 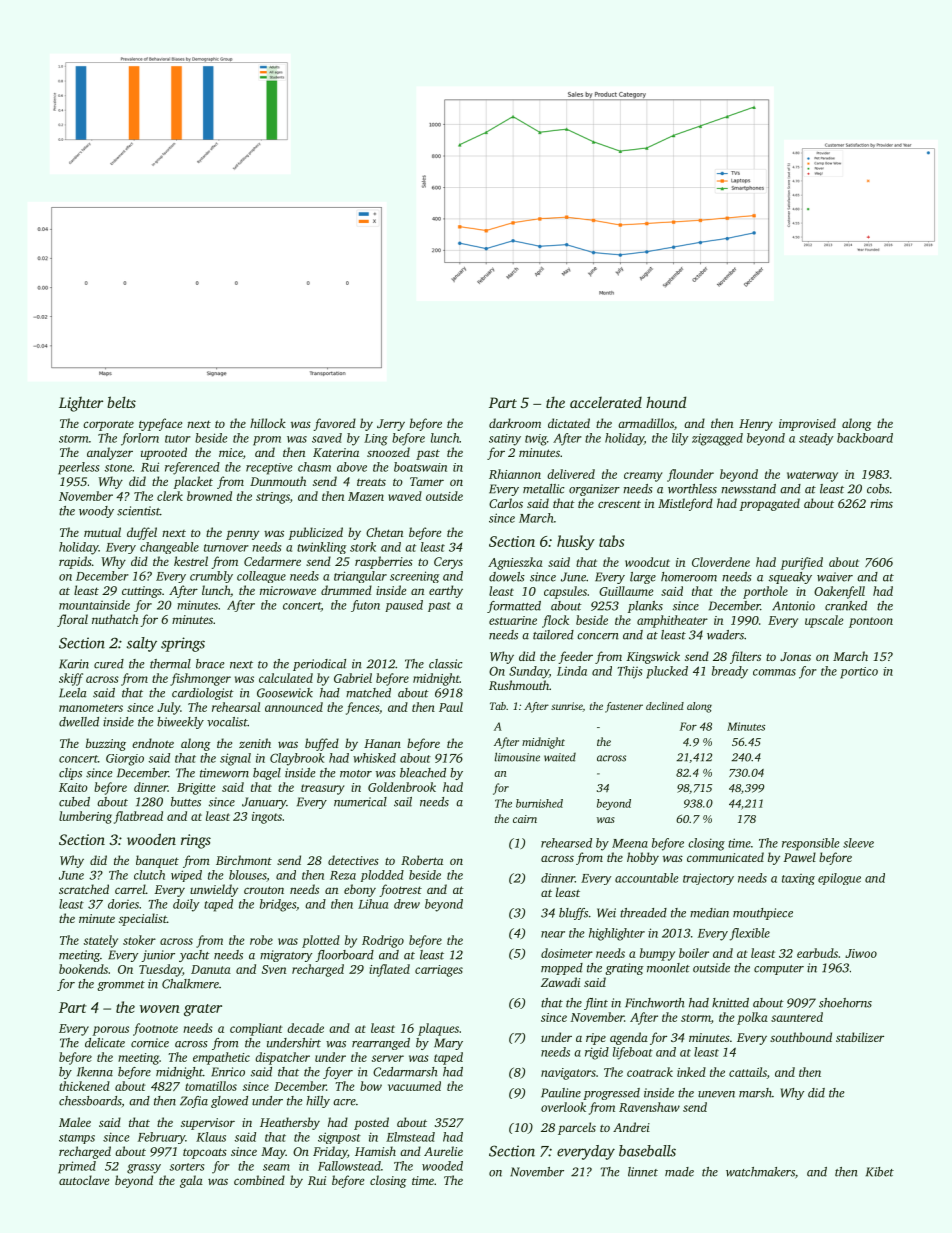 I want to click on belts, so click(x=121, y=402).
